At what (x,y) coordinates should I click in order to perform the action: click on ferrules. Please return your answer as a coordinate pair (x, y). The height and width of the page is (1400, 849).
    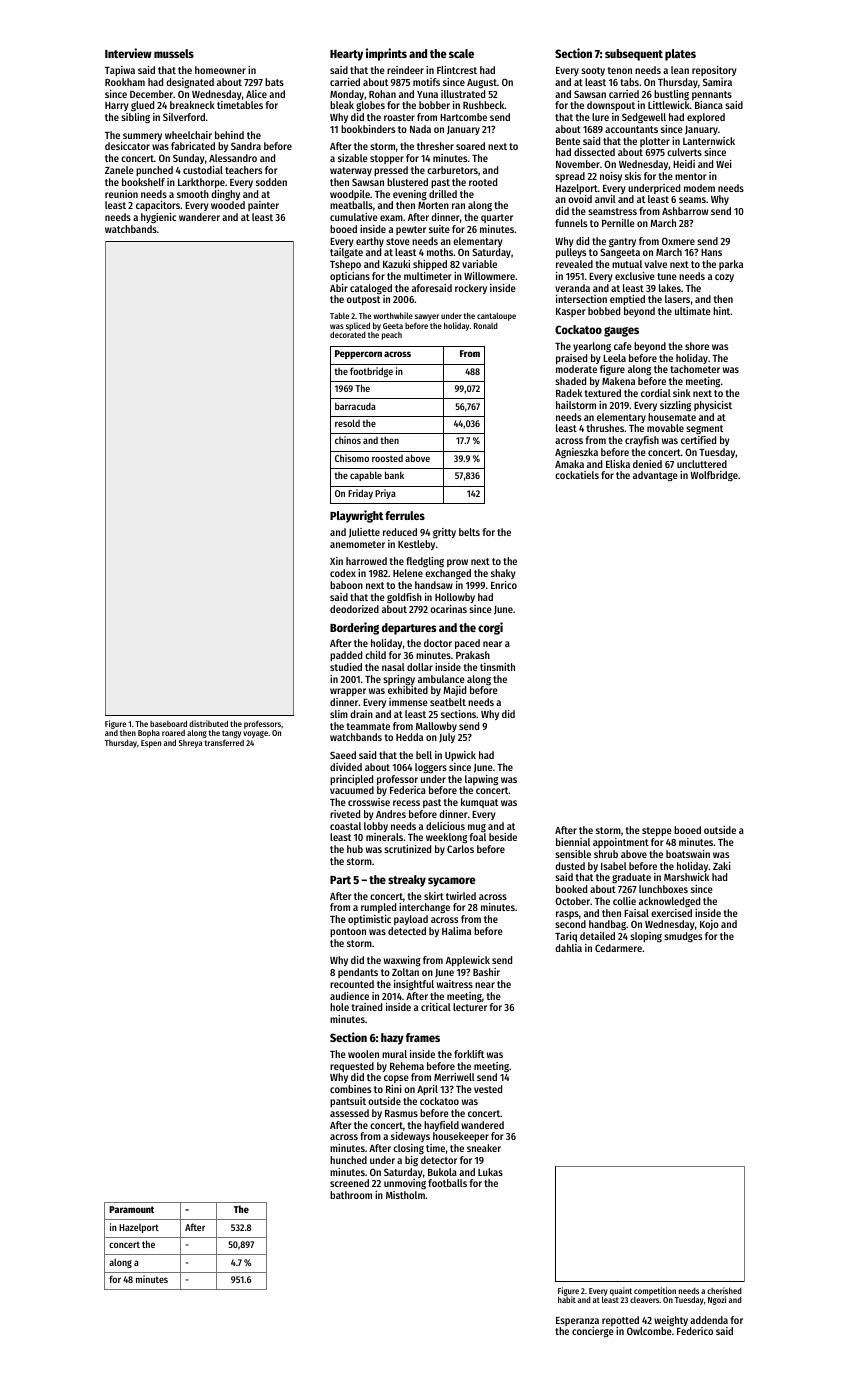
    Looking at the image, I should click on (405, 515).
